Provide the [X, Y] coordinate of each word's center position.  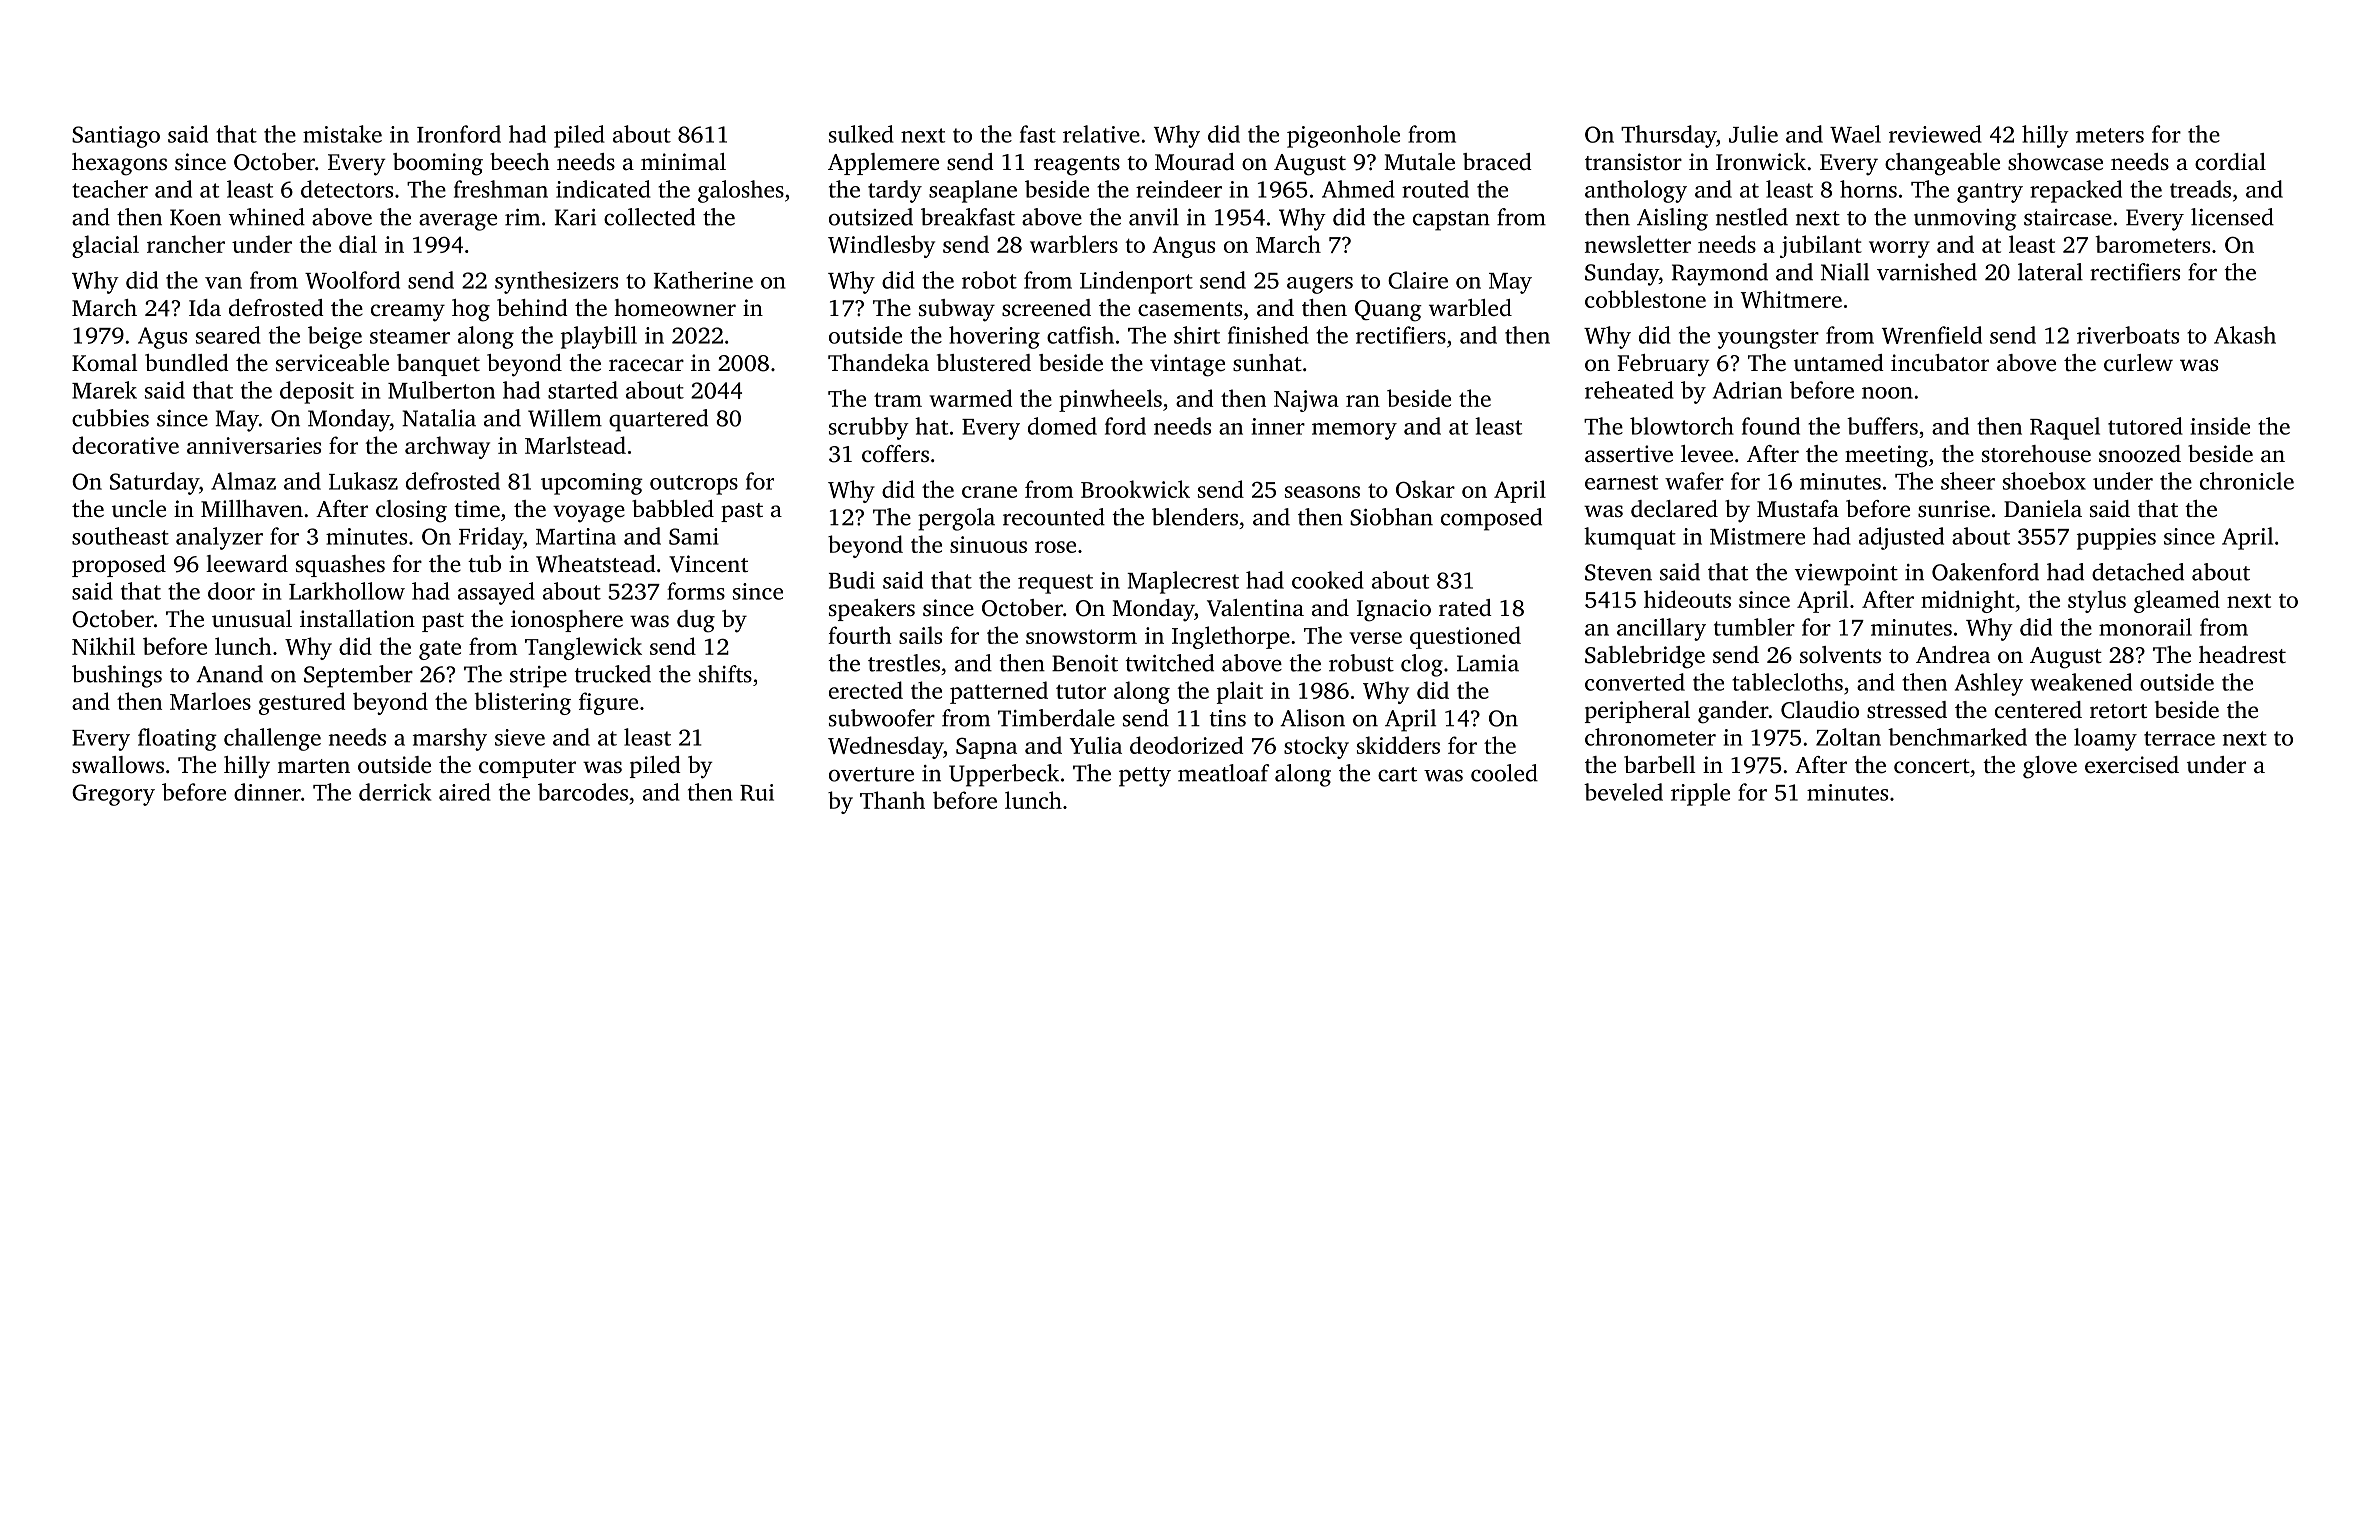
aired [465, 792]
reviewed [1935, 134]
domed [1062, 426]
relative [1101, 134]
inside [2220, 426]
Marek [104, 390]
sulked [861, 134]
